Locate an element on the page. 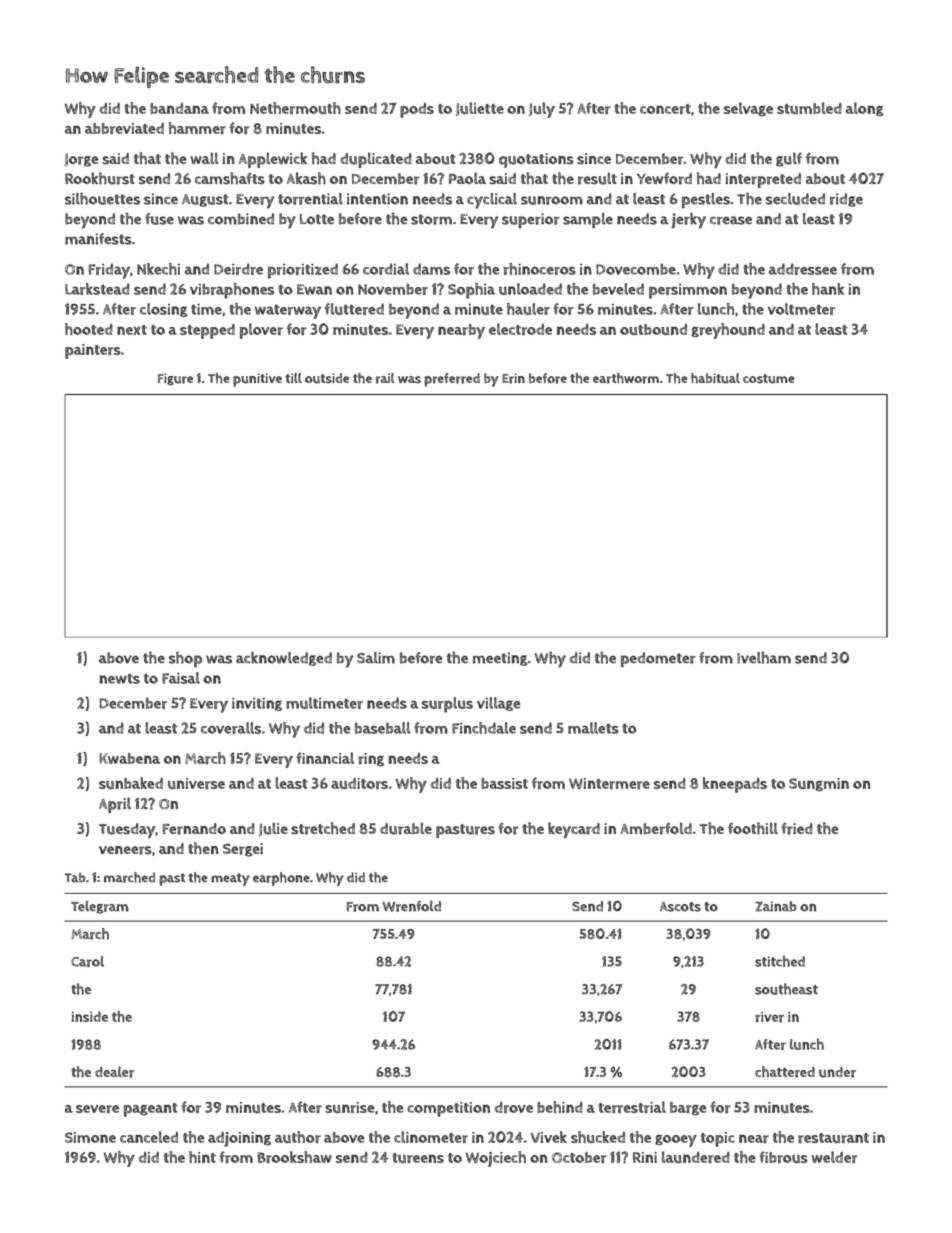 This document has height=1233, width=952. result is located at coordinates (597, 178).
